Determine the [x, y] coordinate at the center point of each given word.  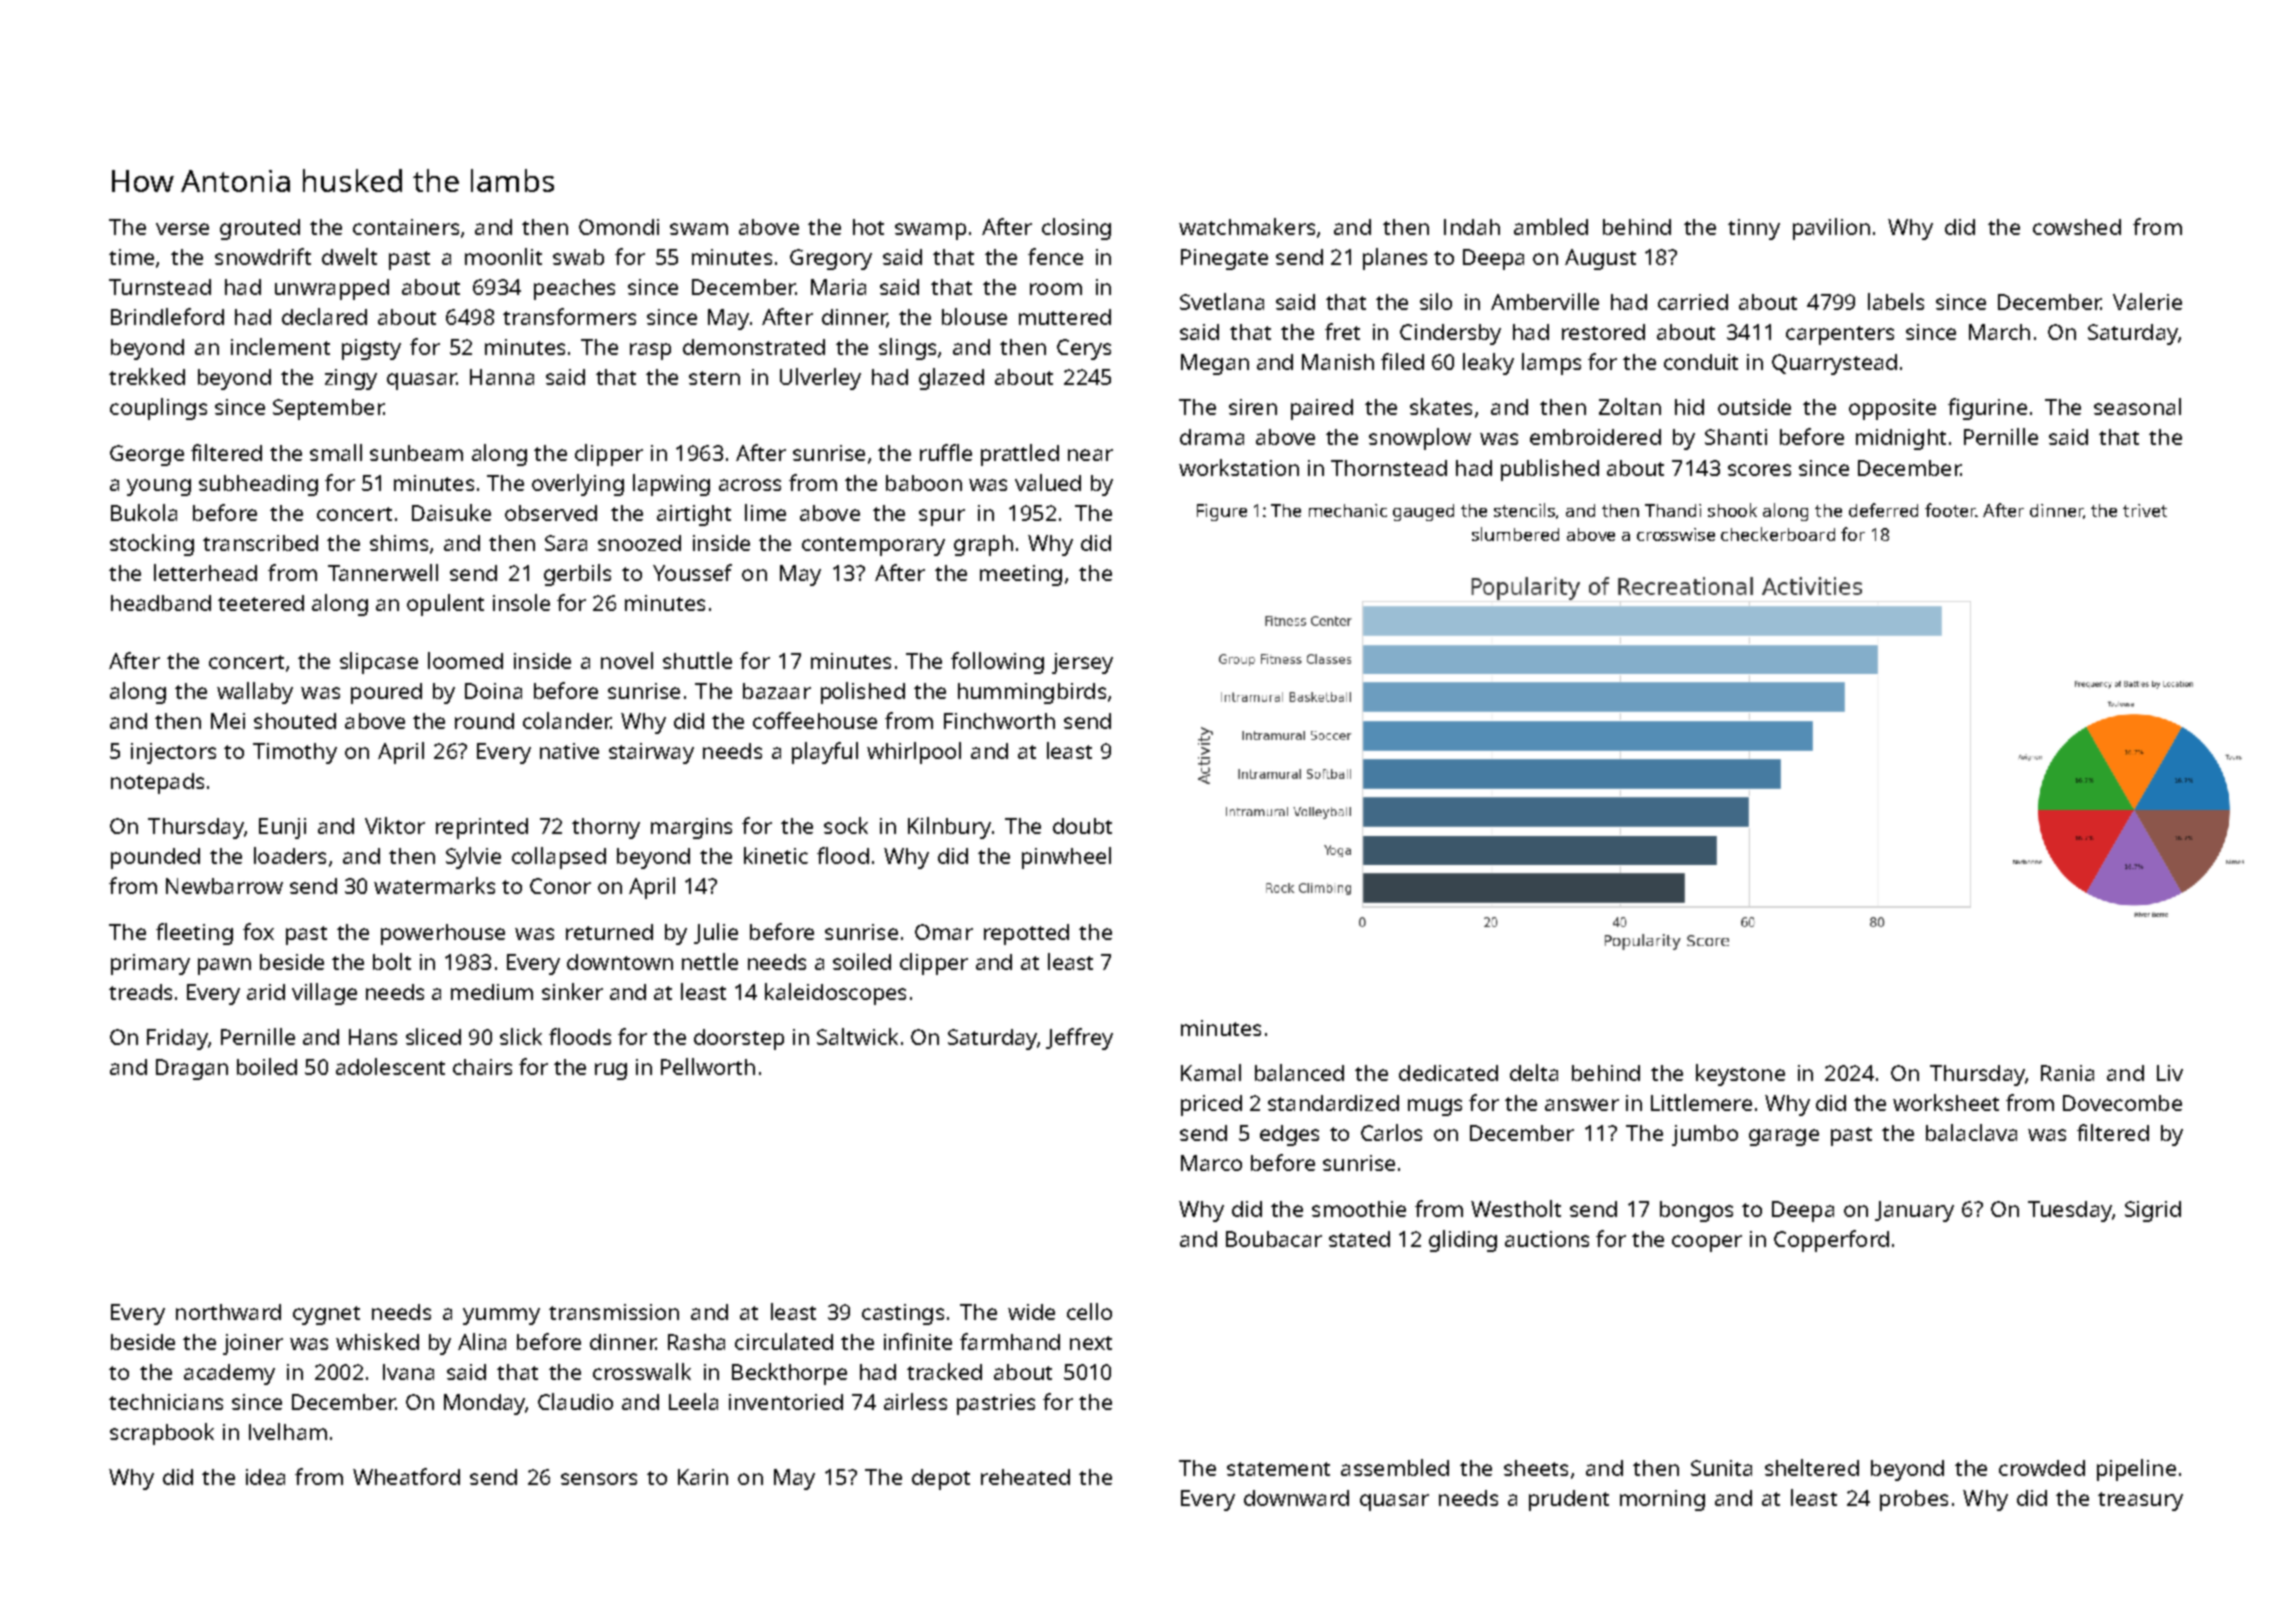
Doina [493, 691]
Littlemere [1701, 1102]
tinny [1754, 229]
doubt [1082, 826]
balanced [1299, 1072]
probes [1914, 1500]
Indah [1472, 227]
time [131, 257]
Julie [716, 933]
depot [941, 1479]
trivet [2145, 510]
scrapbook [162, 1434]
